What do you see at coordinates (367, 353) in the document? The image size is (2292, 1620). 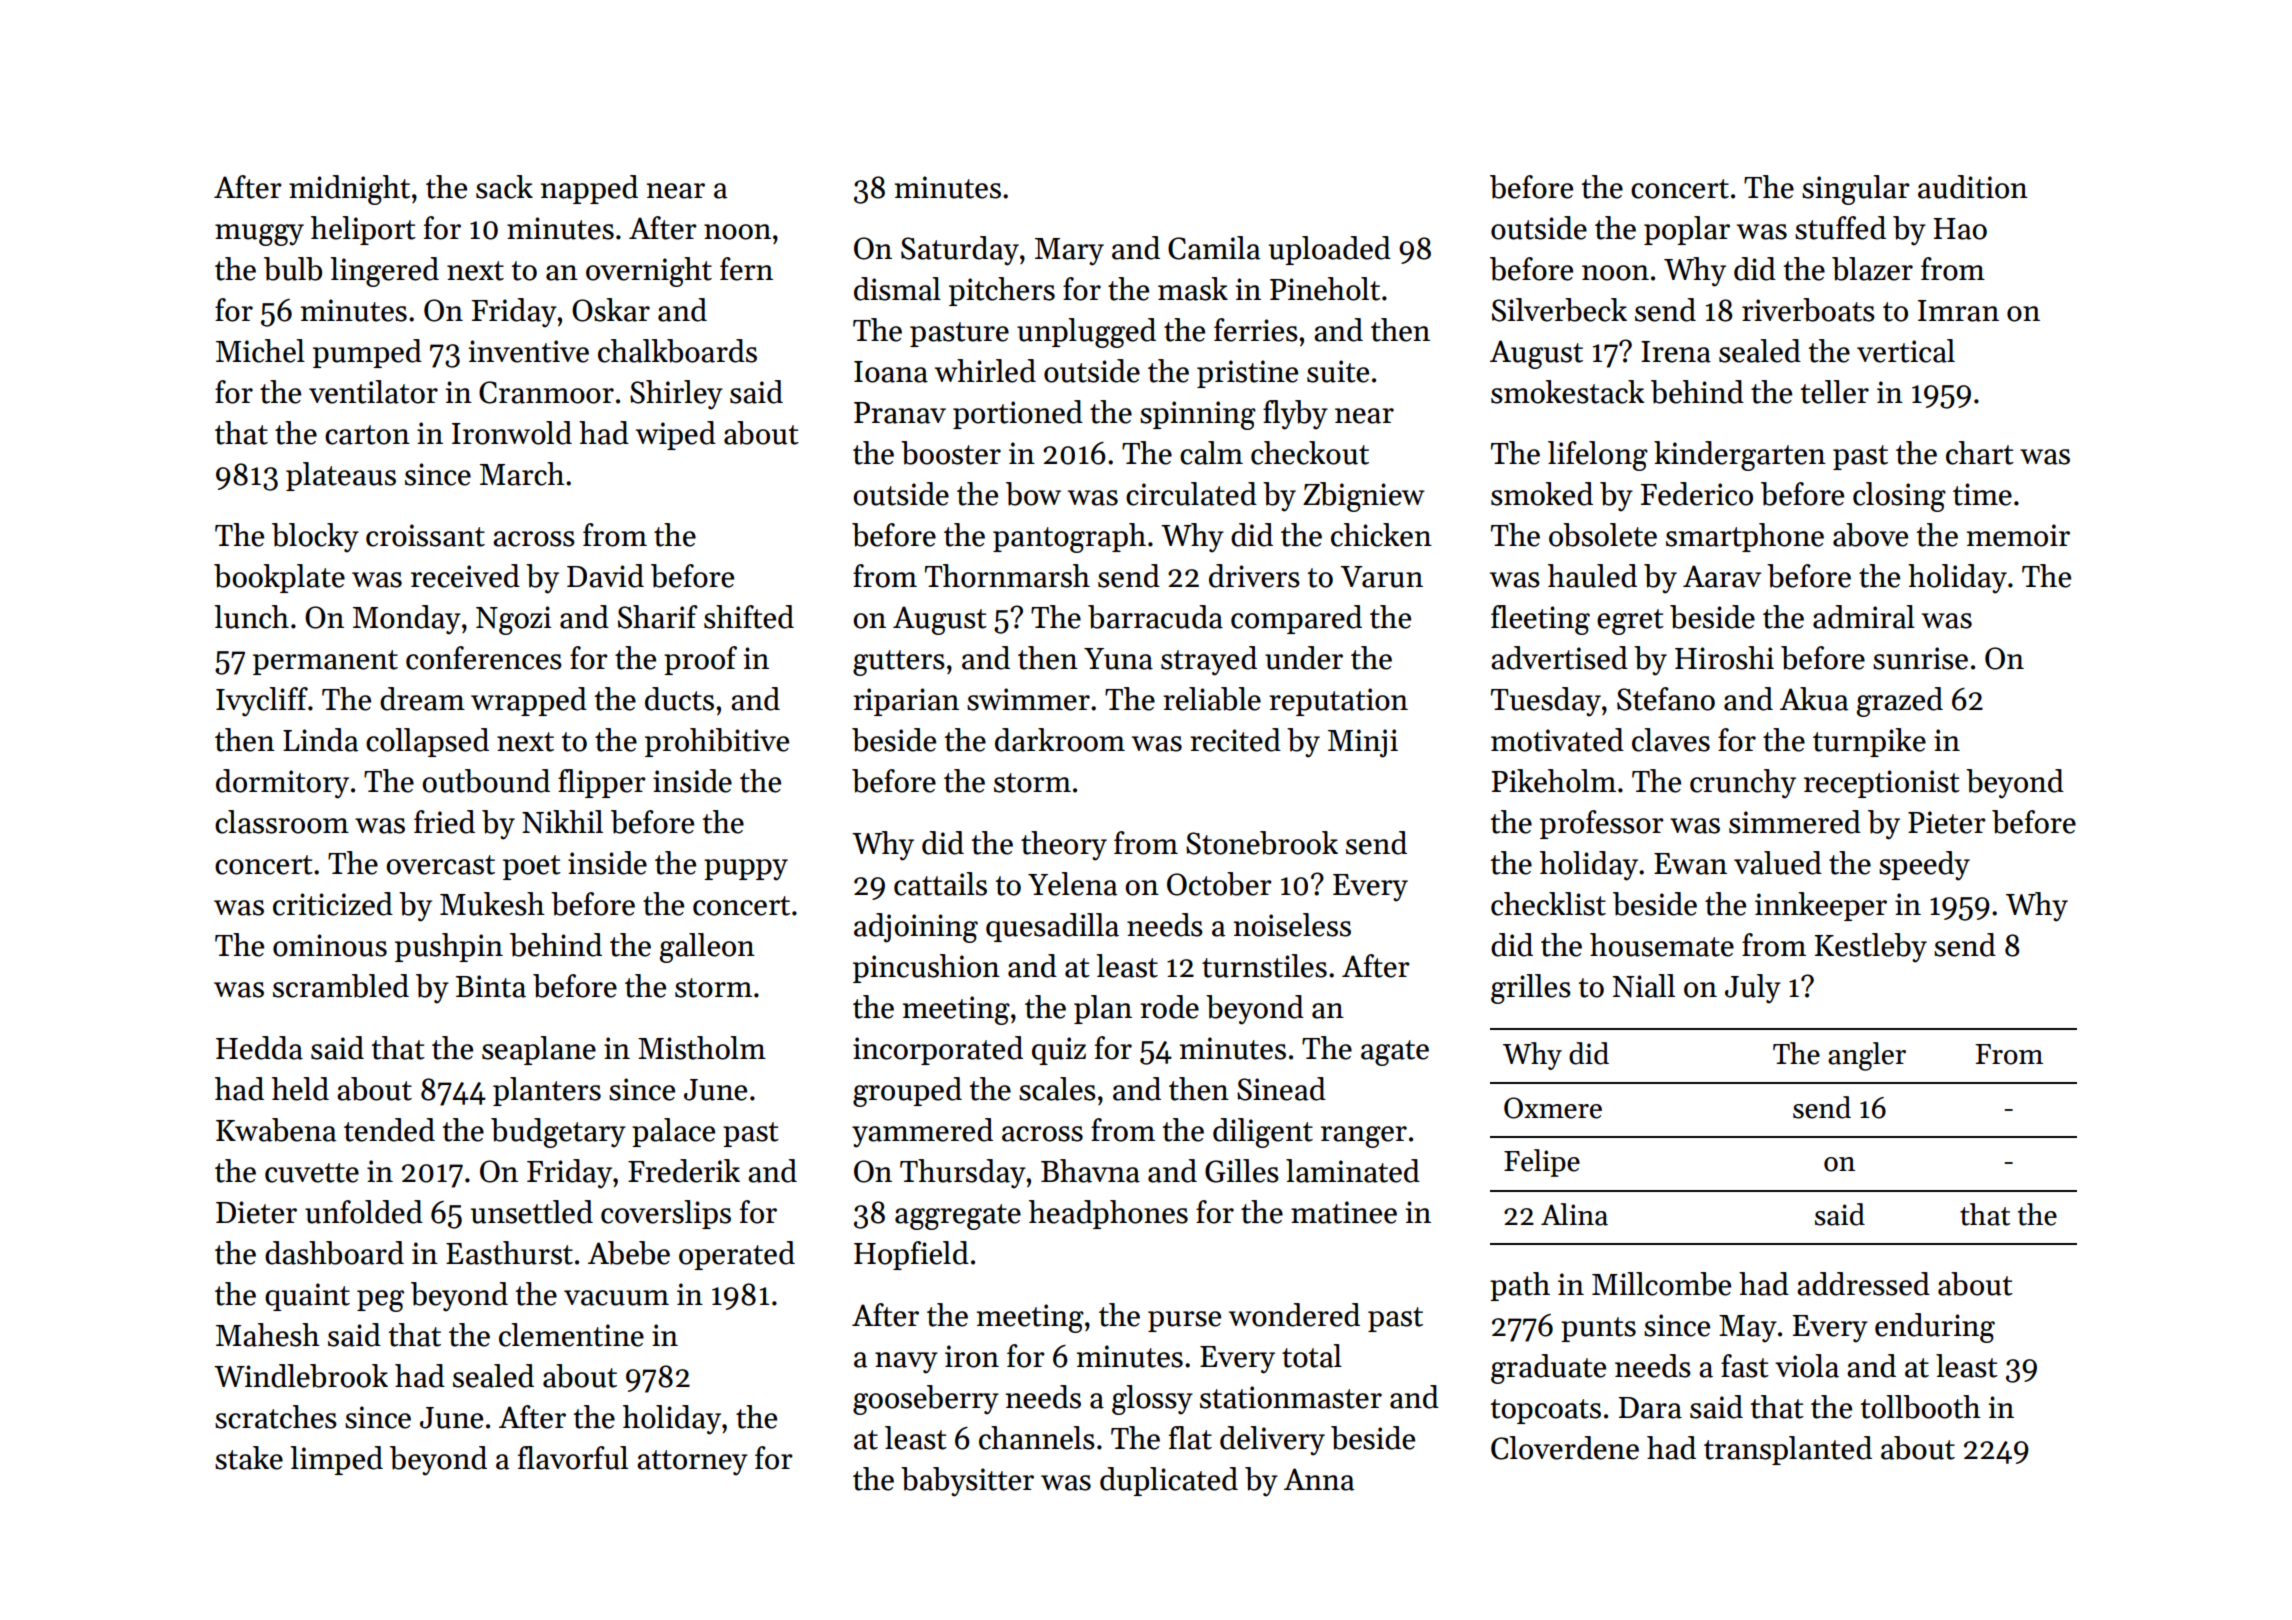 I see `pumped` at bounding box center [367, 353].
